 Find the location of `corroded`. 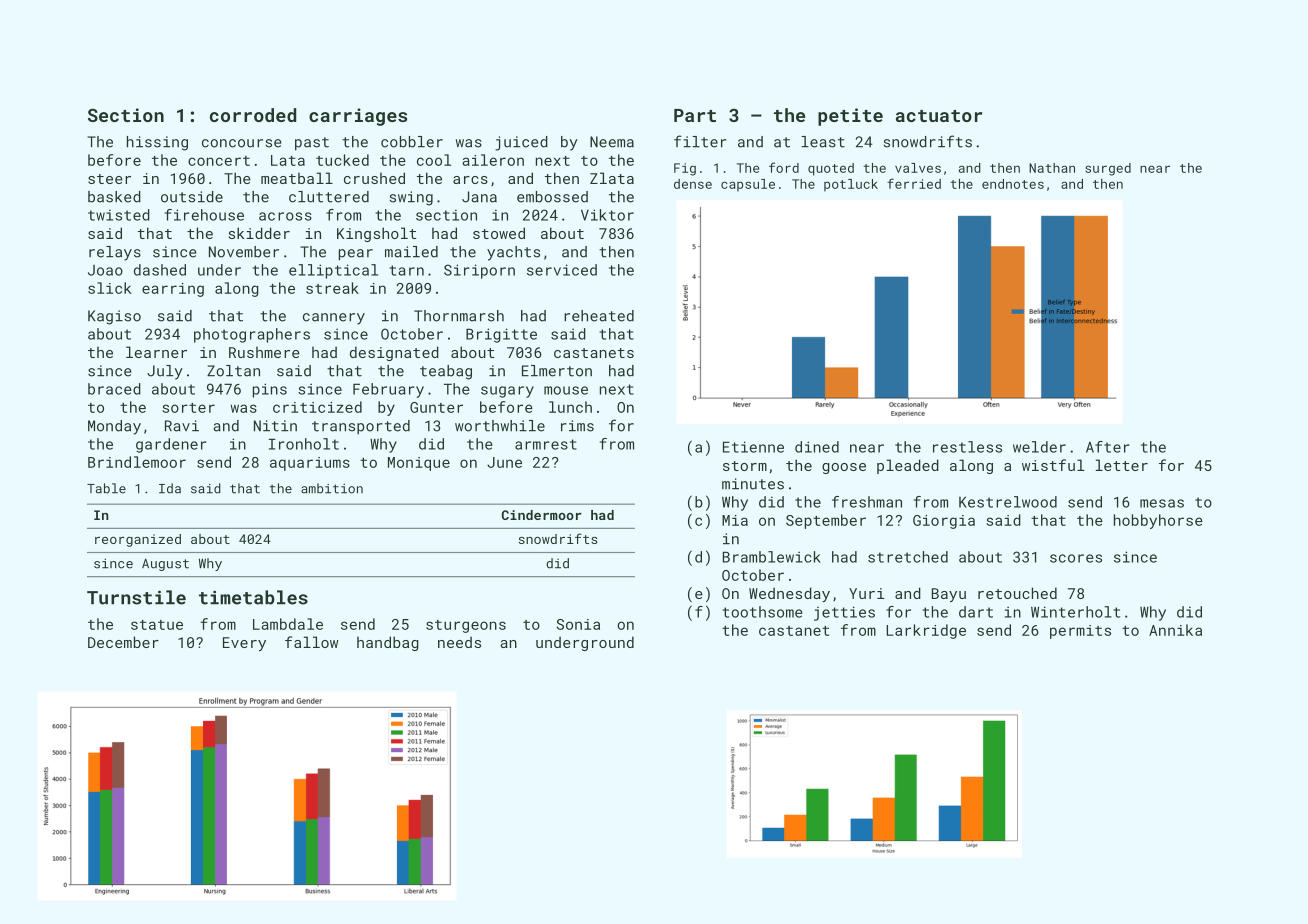

corroded is located at coordinates (253, 115).
